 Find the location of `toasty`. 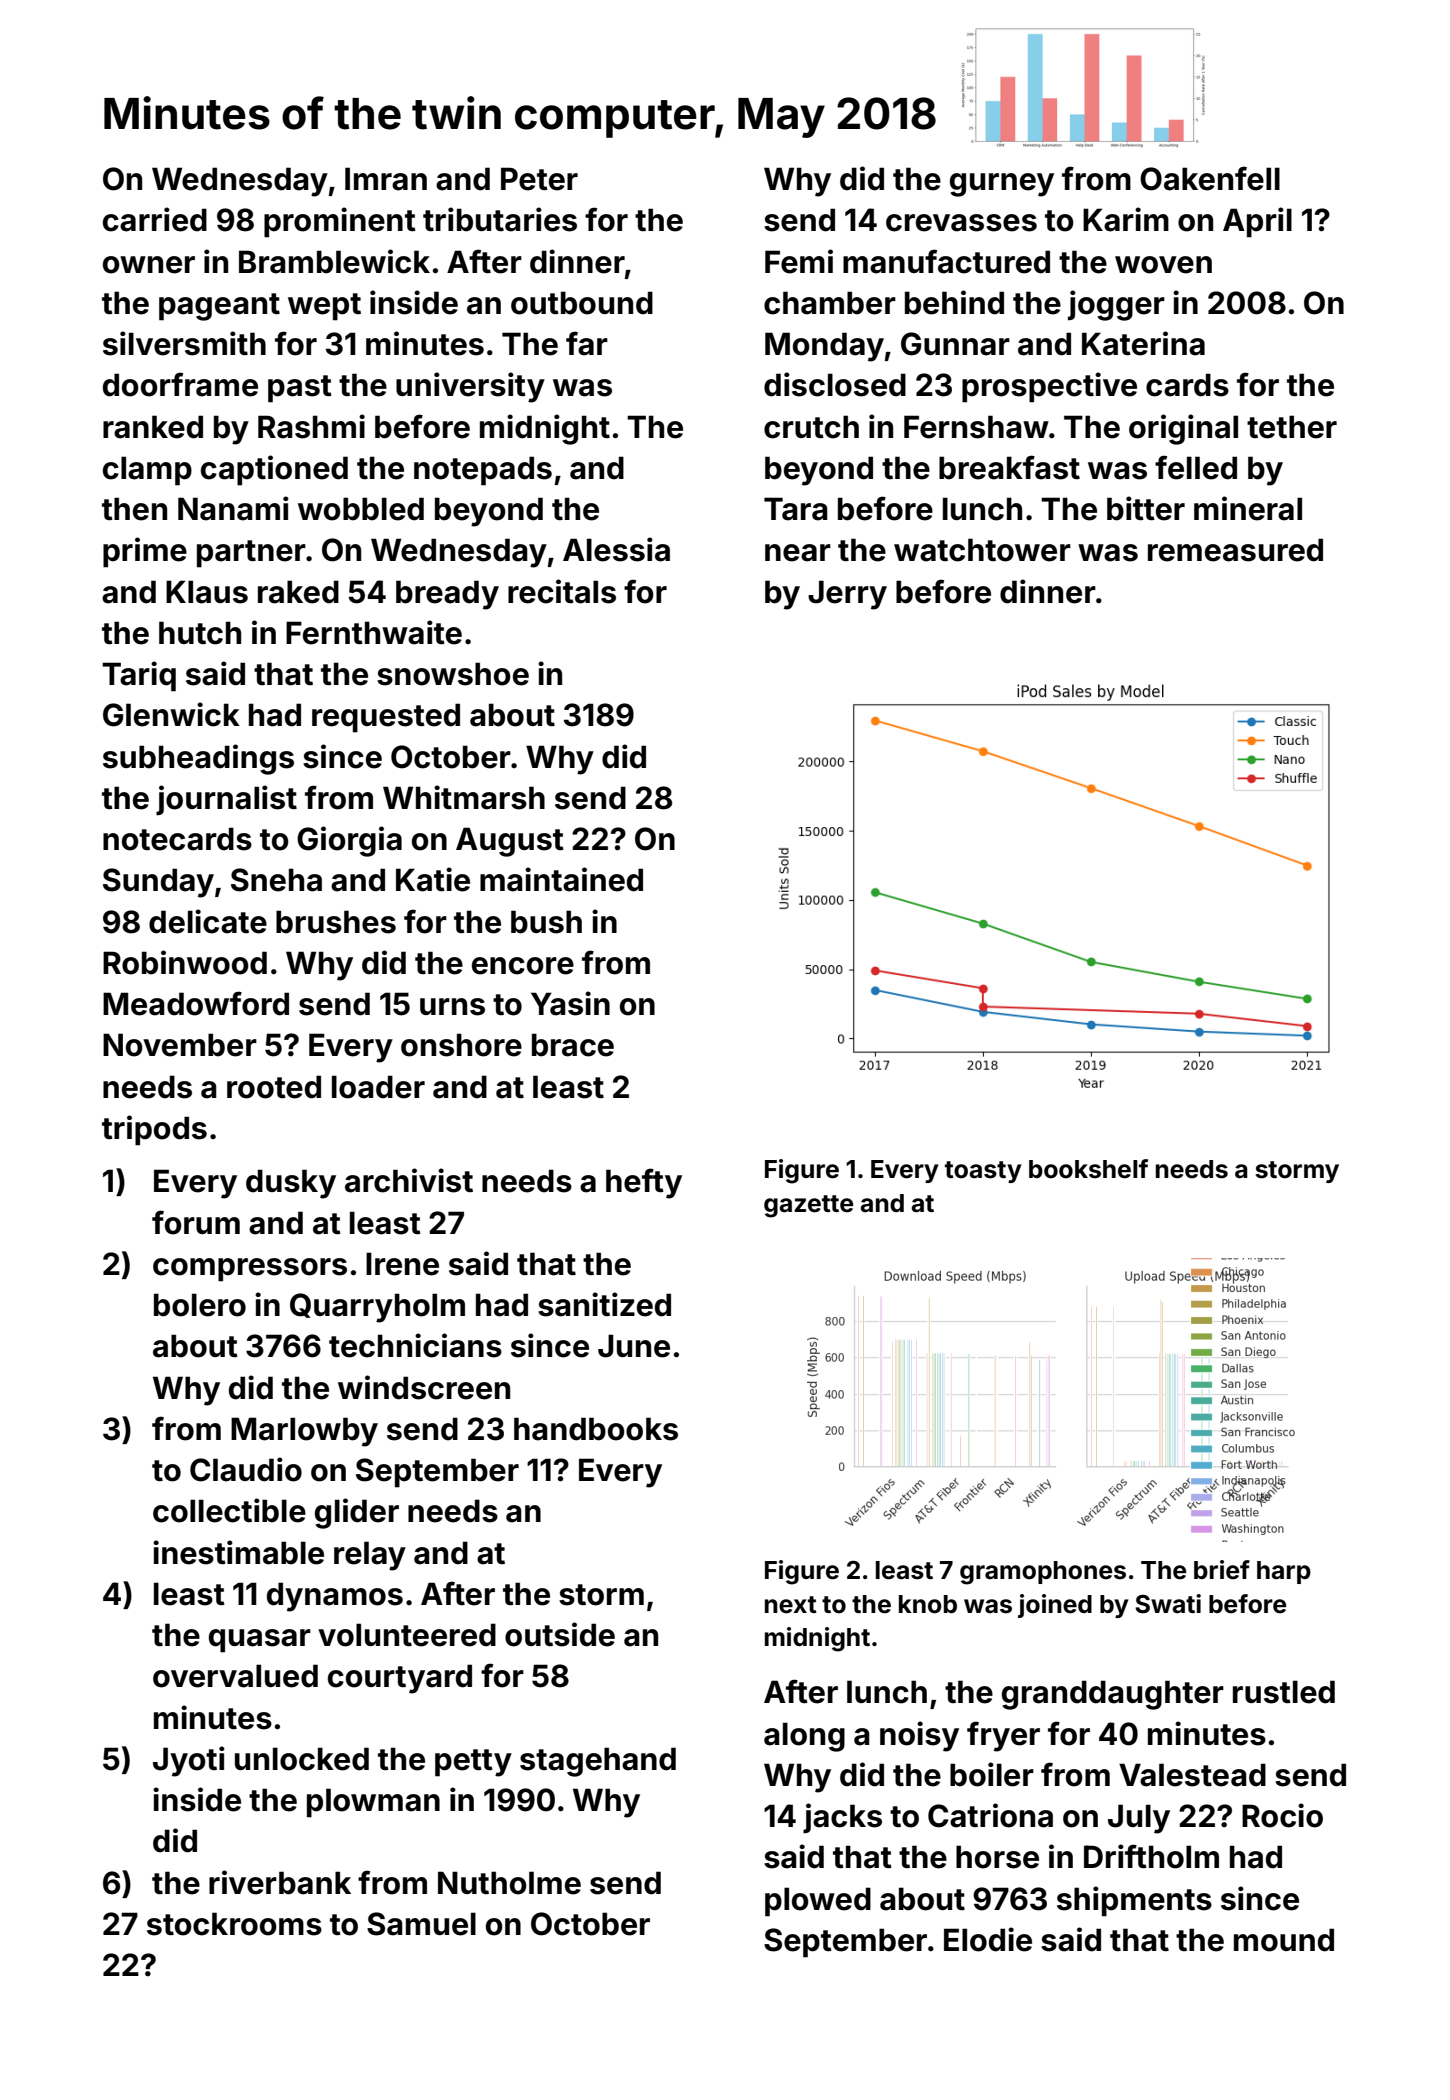

toasty is located at coordinates (983, 1172).
